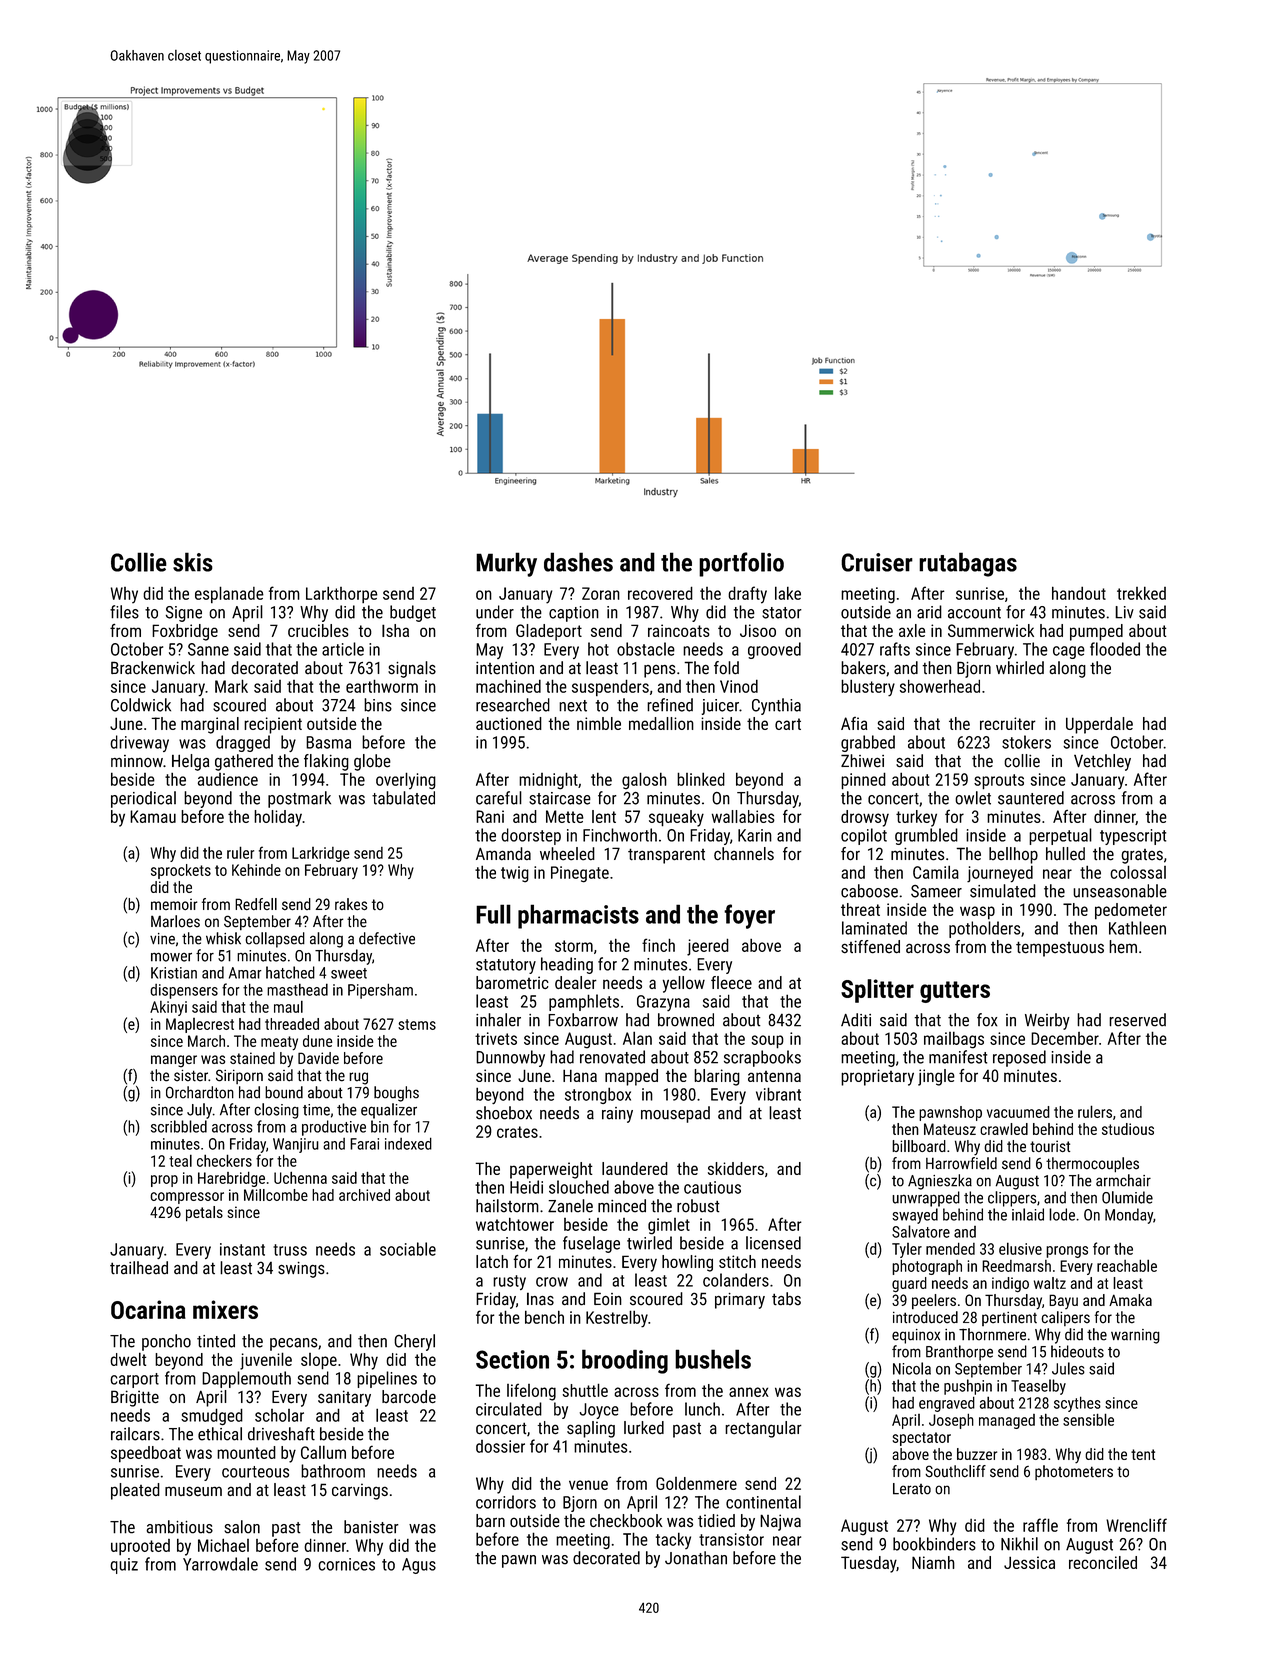 This page has width=1277, height=1653. Describe the element at coordinates (747, 595) in the page. I see `drafty` at that location.
